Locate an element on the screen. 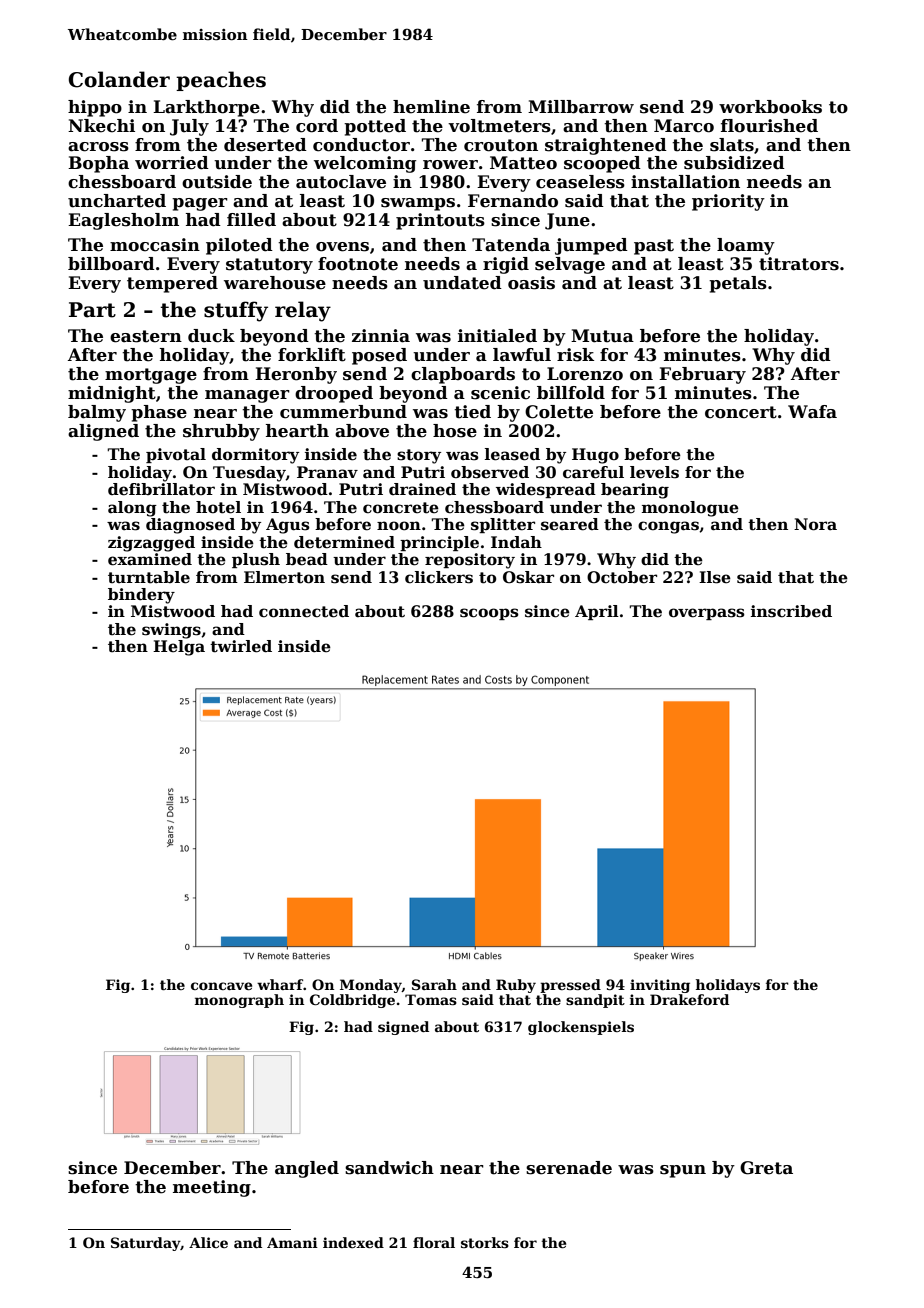 The width and height of the screenshot is (924, 1308). straightened is located at coordinates (606, 146).
